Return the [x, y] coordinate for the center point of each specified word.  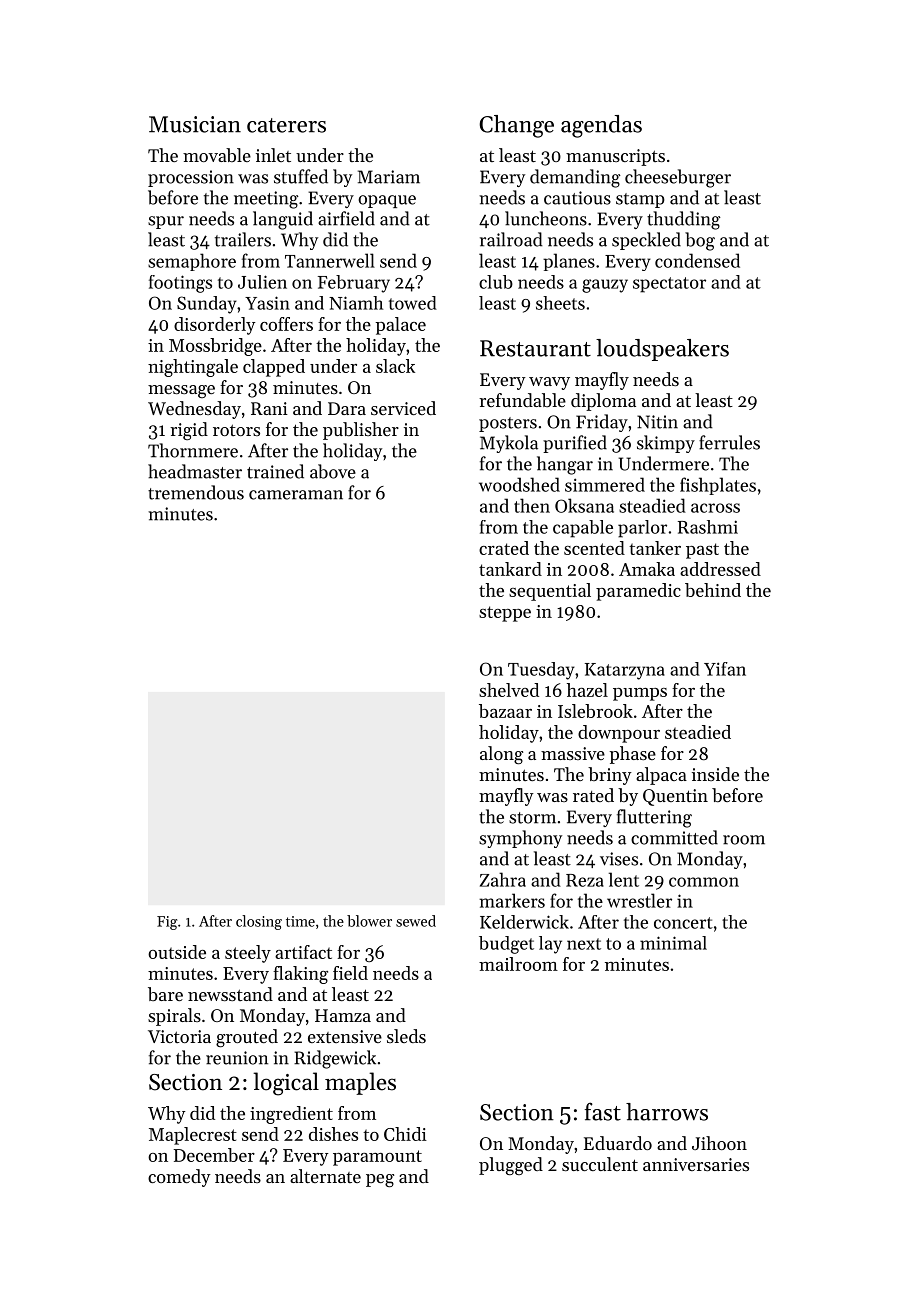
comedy [179, 1178]
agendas [601, 126]
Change [516, 126]
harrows [667, 1112]
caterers [286, 125]
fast [603, 1111]
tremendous [196, 492]
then [532, 505]
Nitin [657, 422]
